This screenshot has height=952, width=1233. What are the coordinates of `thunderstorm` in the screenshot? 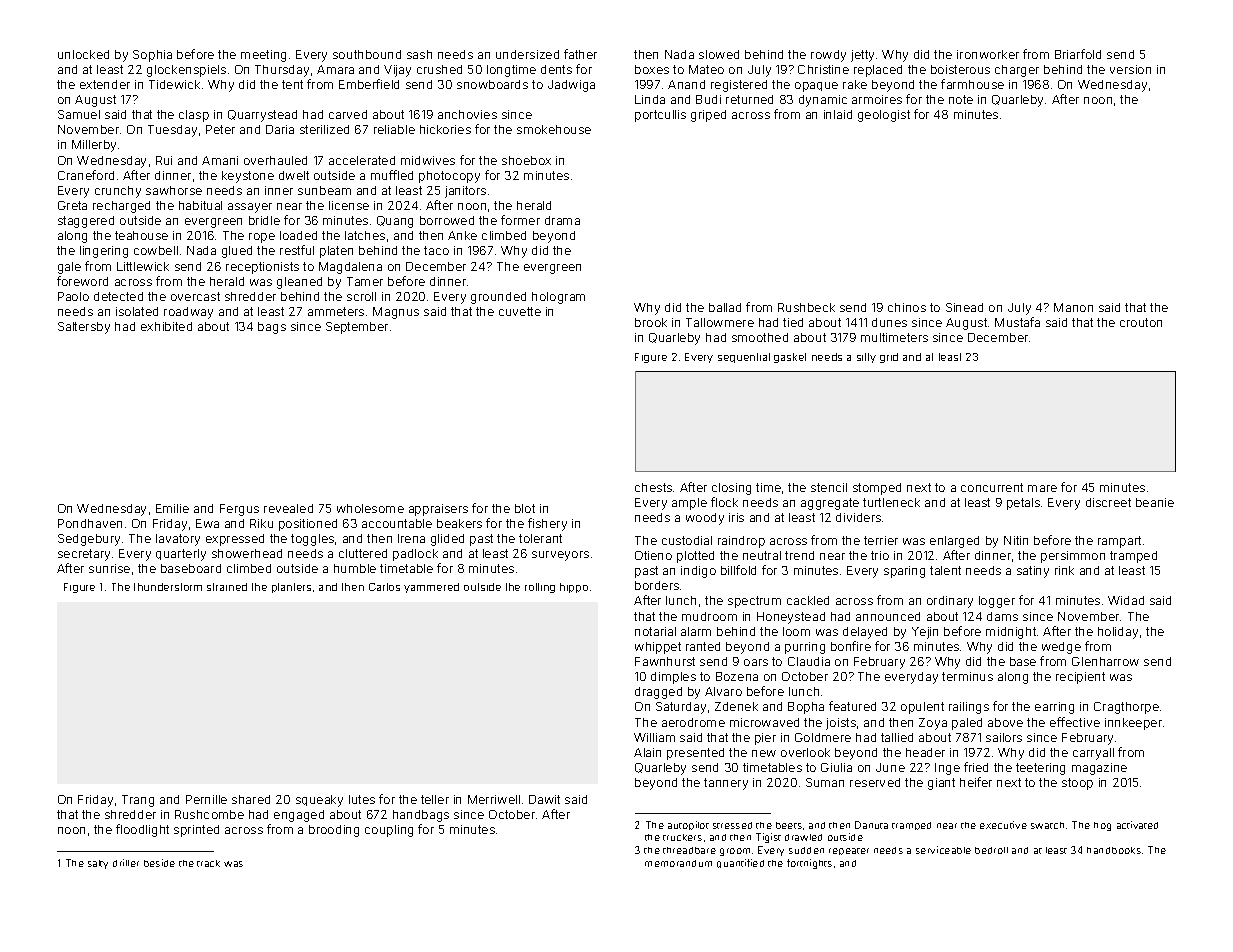 It's located at (168, 587).
